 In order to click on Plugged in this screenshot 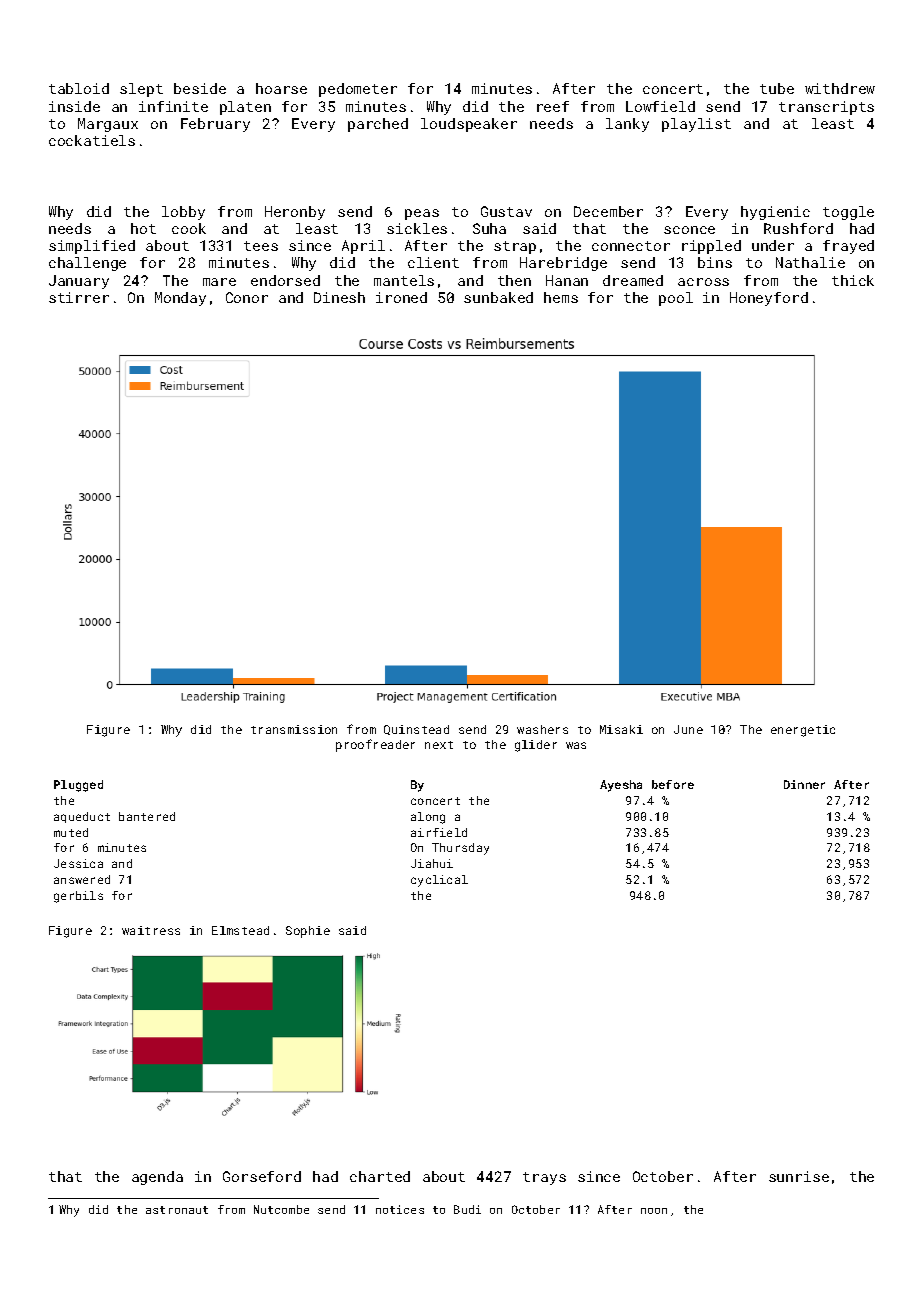, I will do `click(78, 786)`.
